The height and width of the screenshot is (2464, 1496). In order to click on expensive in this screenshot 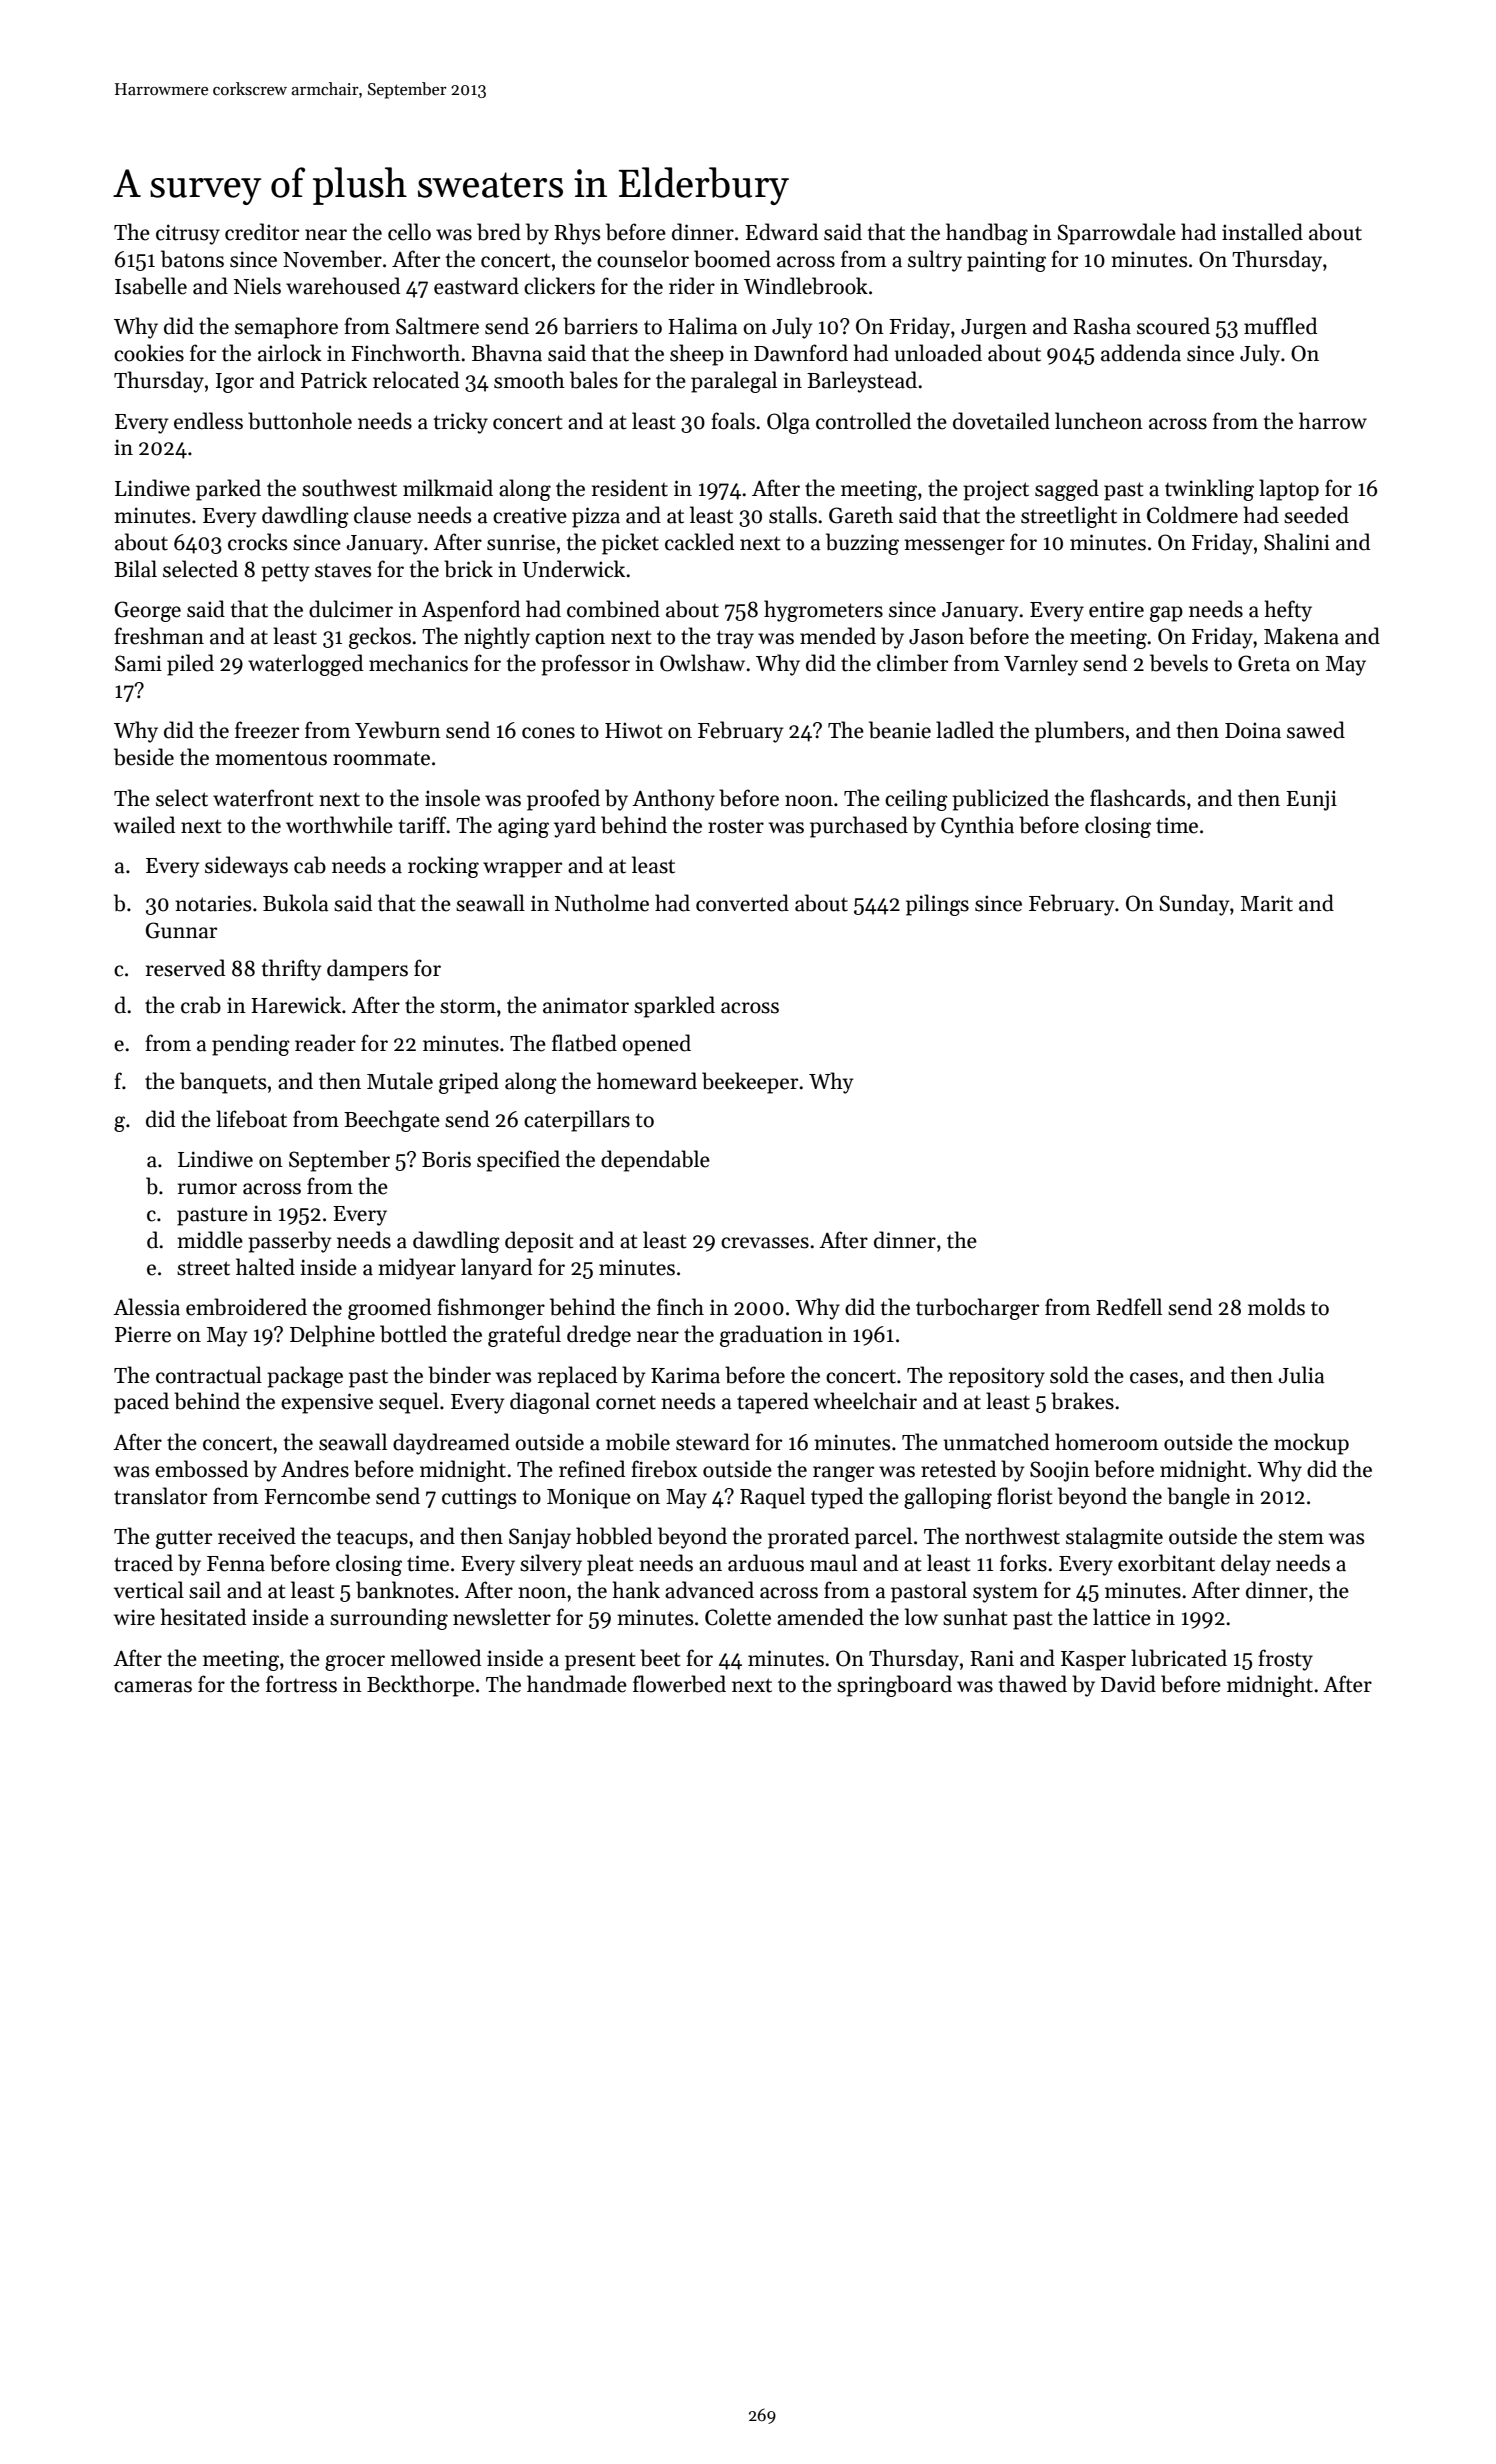, I will do `click(327, 1403)`.
